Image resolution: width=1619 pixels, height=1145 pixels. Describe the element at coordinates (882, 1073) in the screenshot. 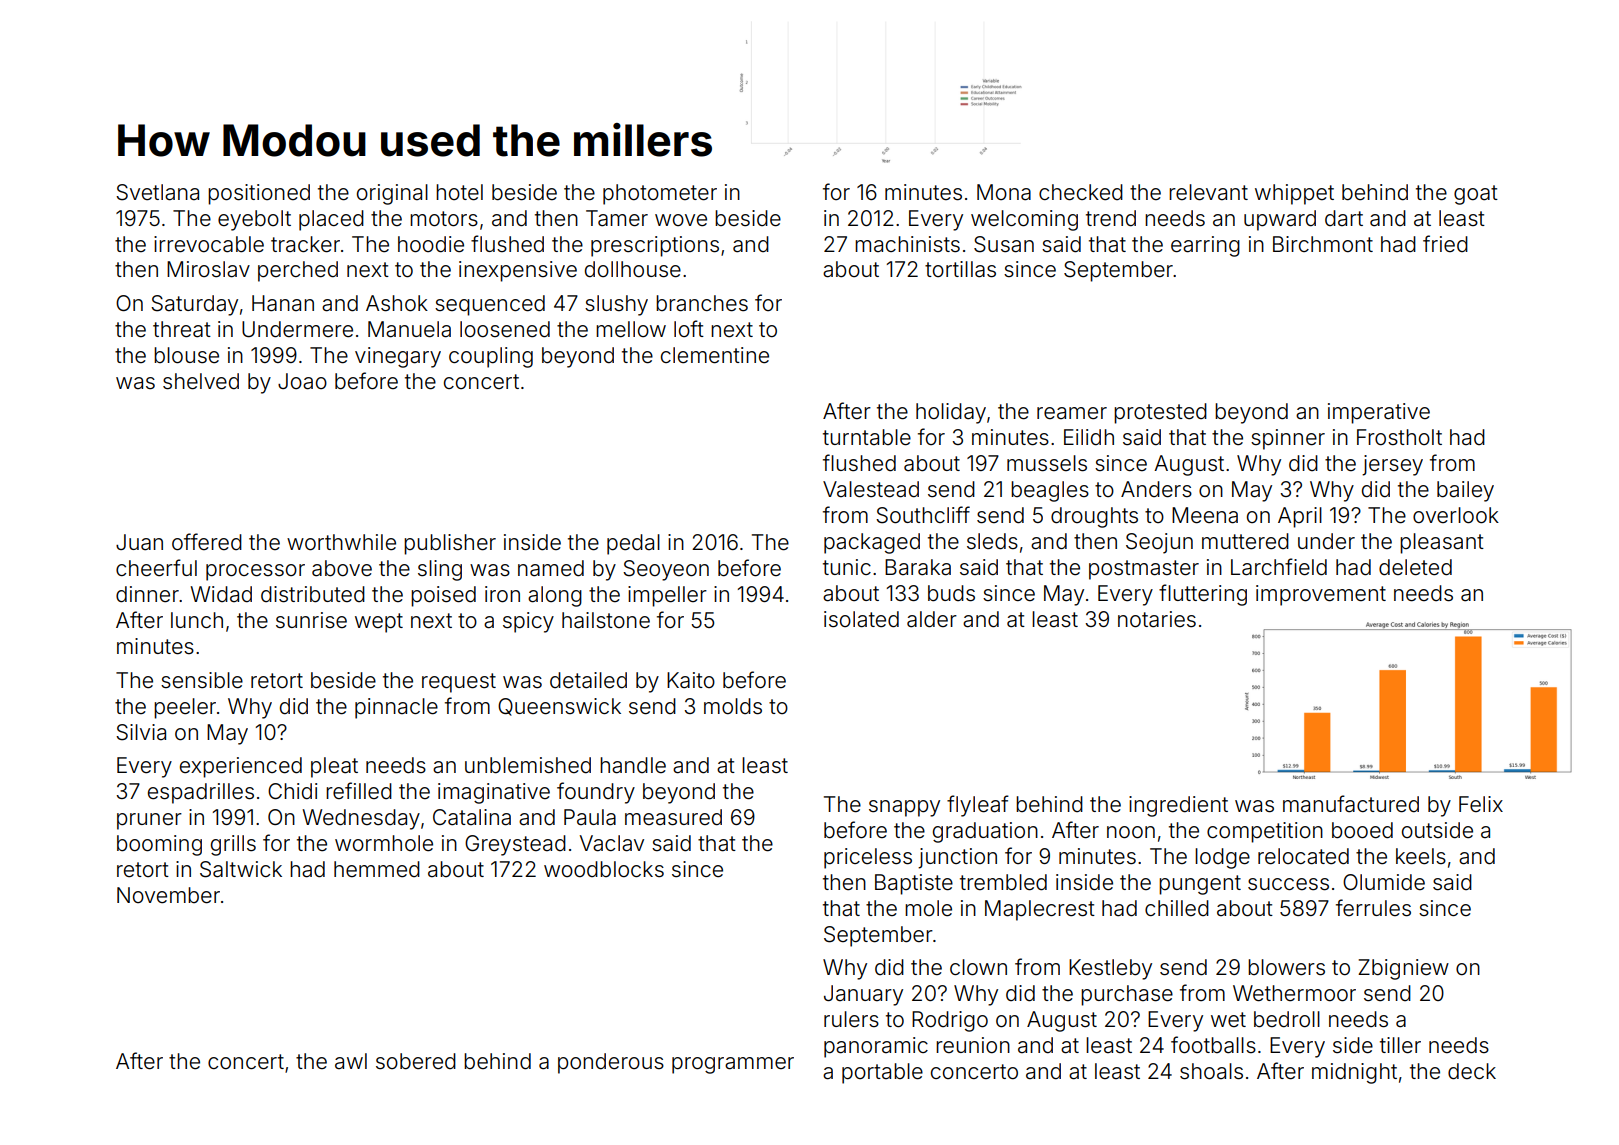

I see `portable` at that location.
